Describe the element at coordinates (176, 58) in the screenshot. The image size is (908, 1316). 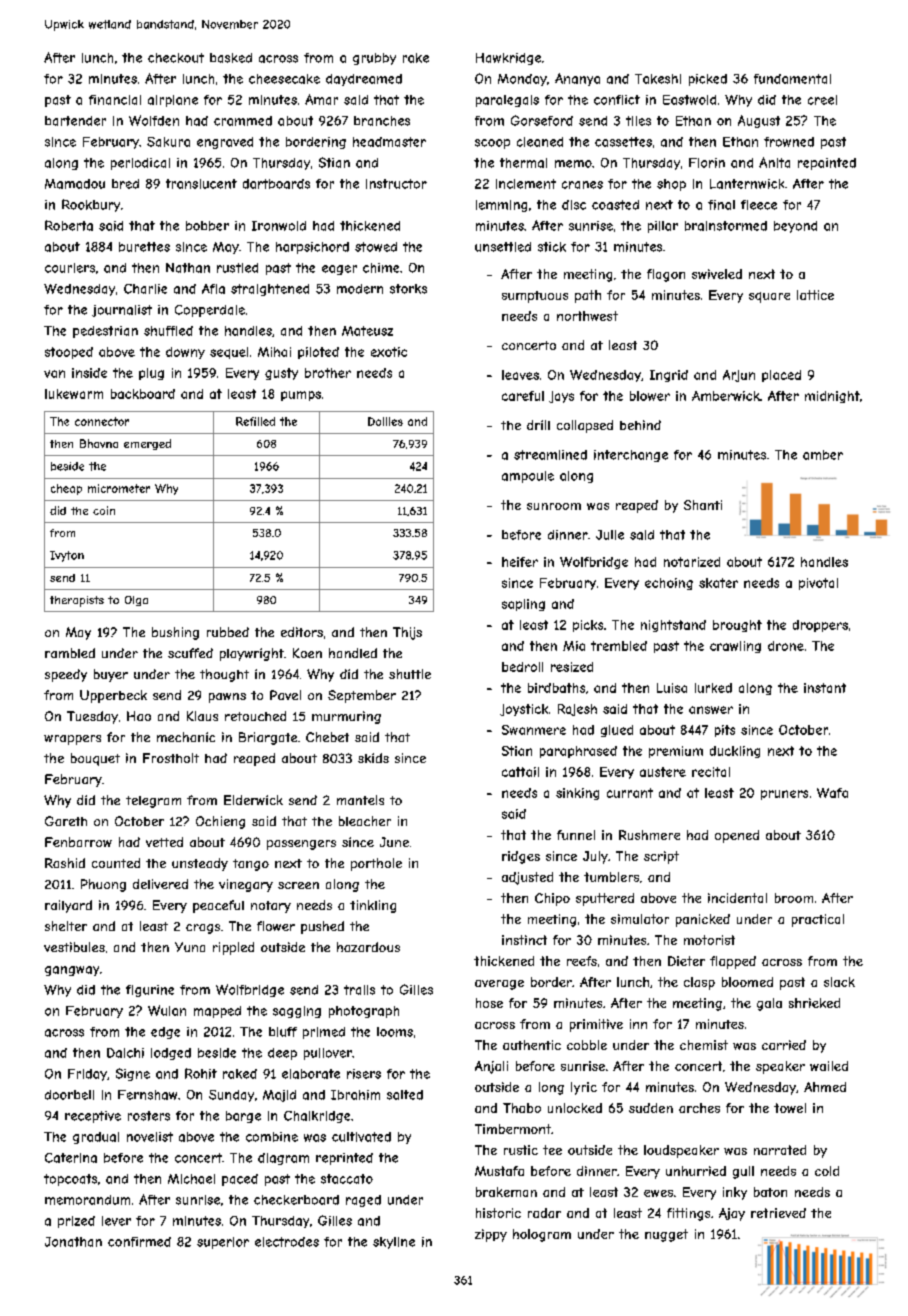
I see `checkout` at that location.
